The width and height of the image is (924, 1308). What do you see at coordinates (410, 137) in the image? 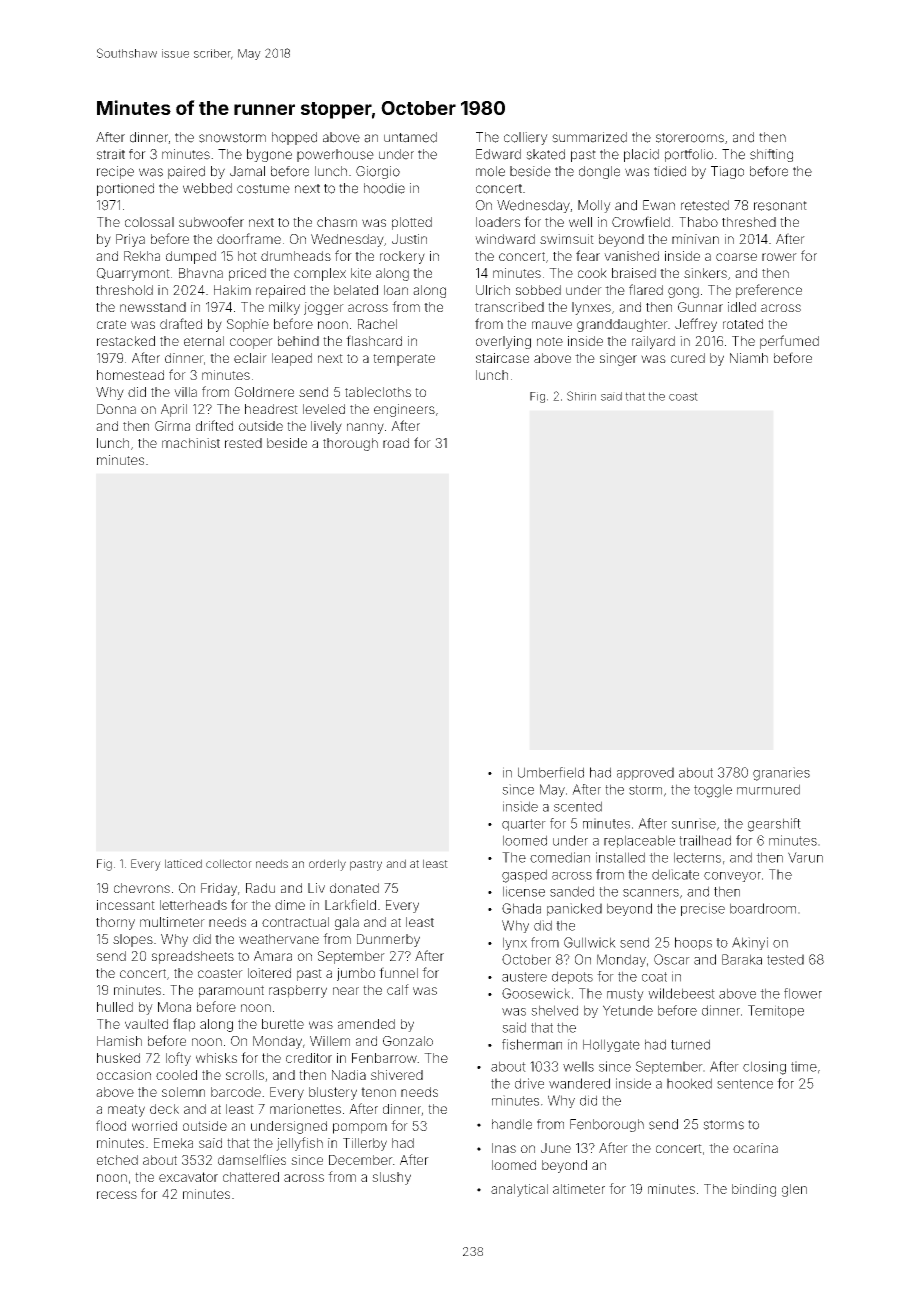
I see `untamed` at bounding box center [410, 137].
